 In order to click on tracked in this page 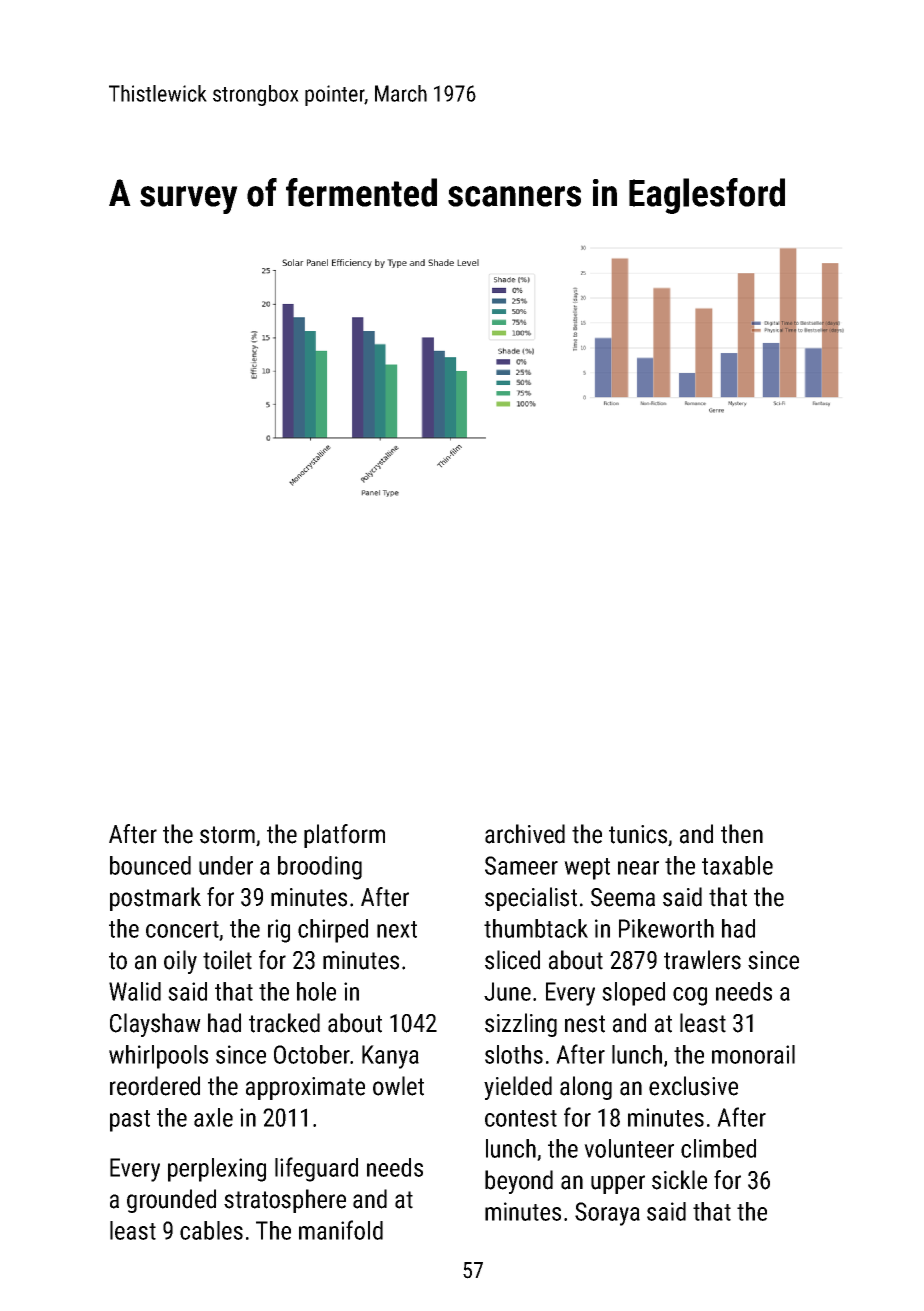, I will do `click(284, 1023)`.
